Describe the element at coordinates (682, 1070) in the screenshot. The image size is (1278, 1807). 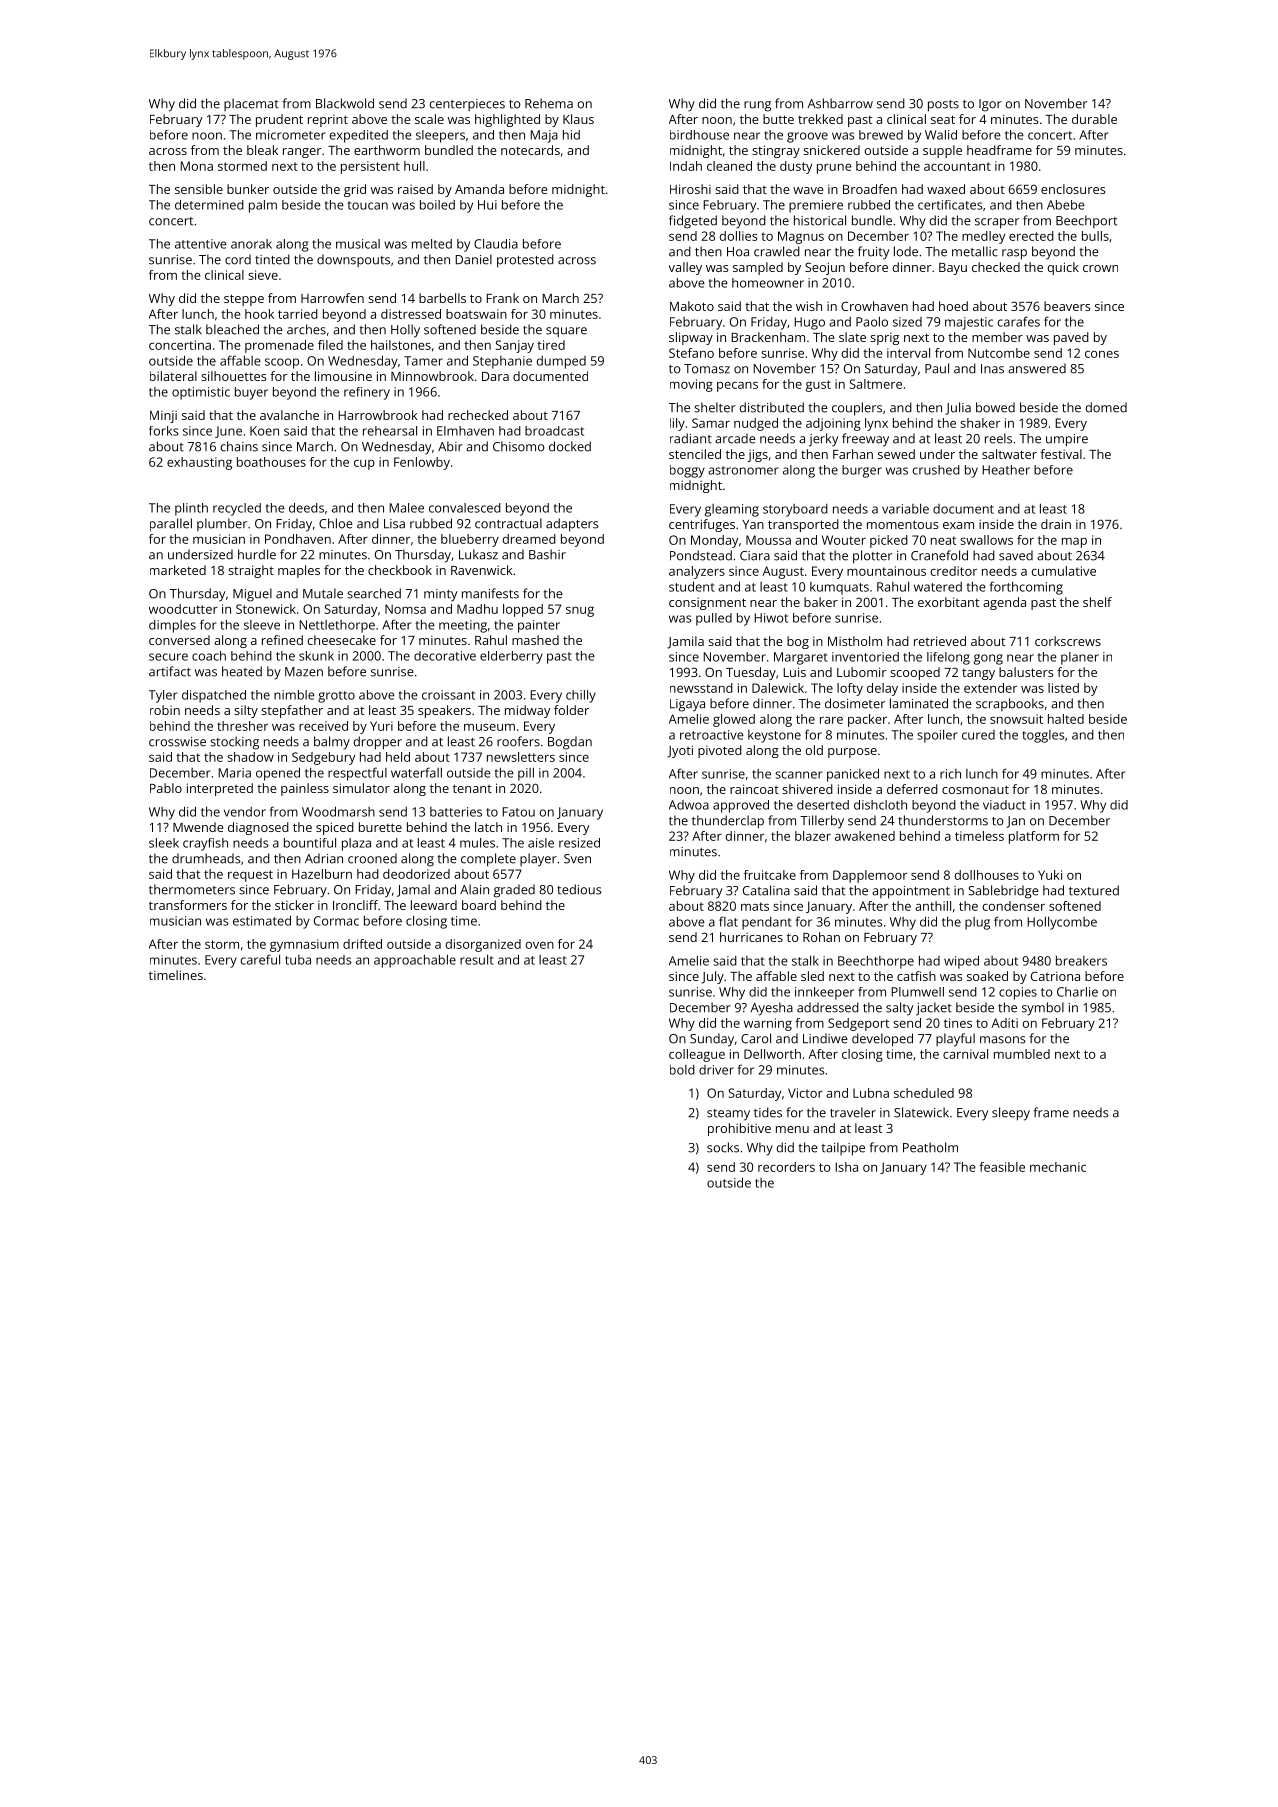
I see `bold` at that location.
